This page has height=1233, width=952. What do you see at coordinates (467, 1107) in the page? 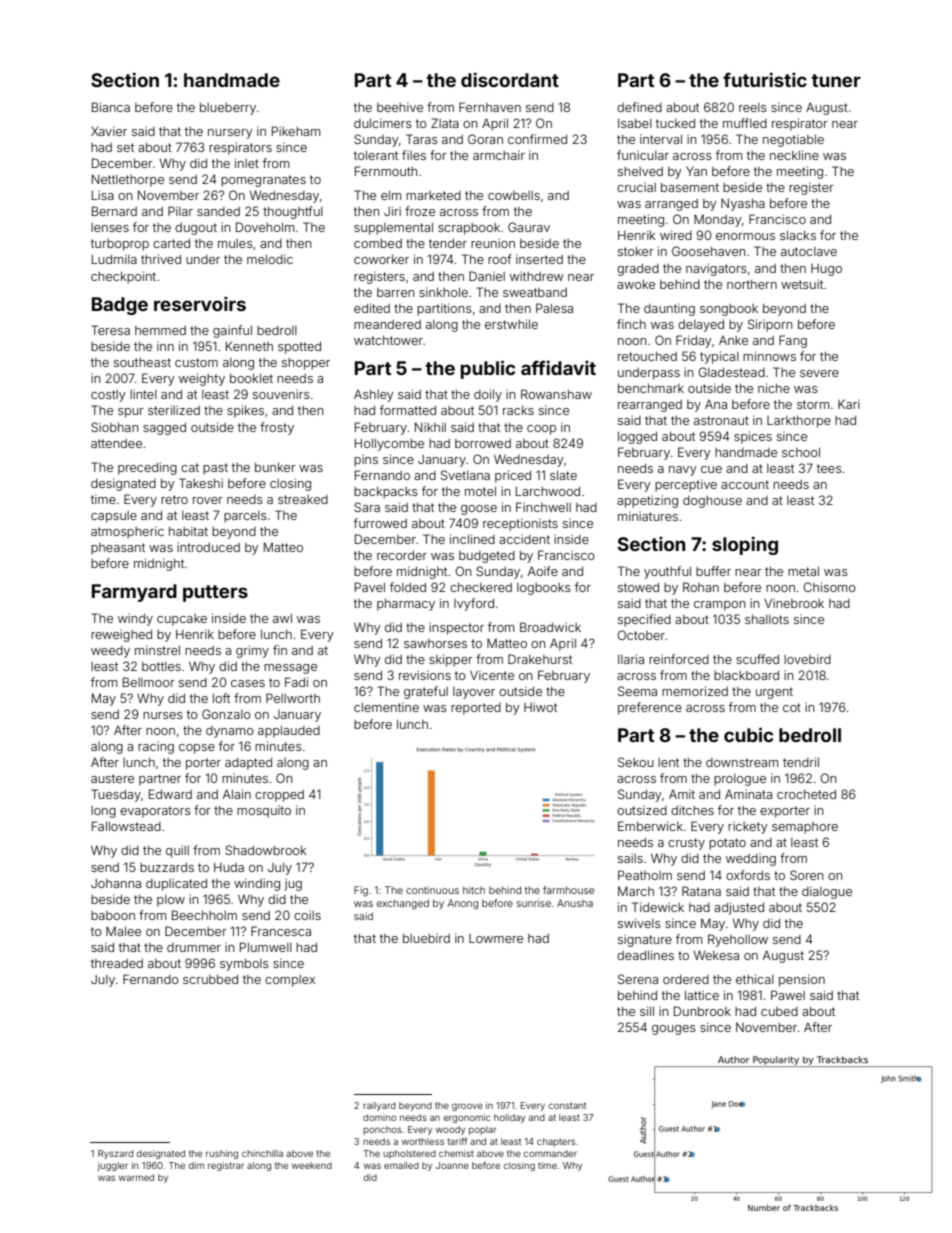
I see `groove` at bounding box center [467, 1107].
